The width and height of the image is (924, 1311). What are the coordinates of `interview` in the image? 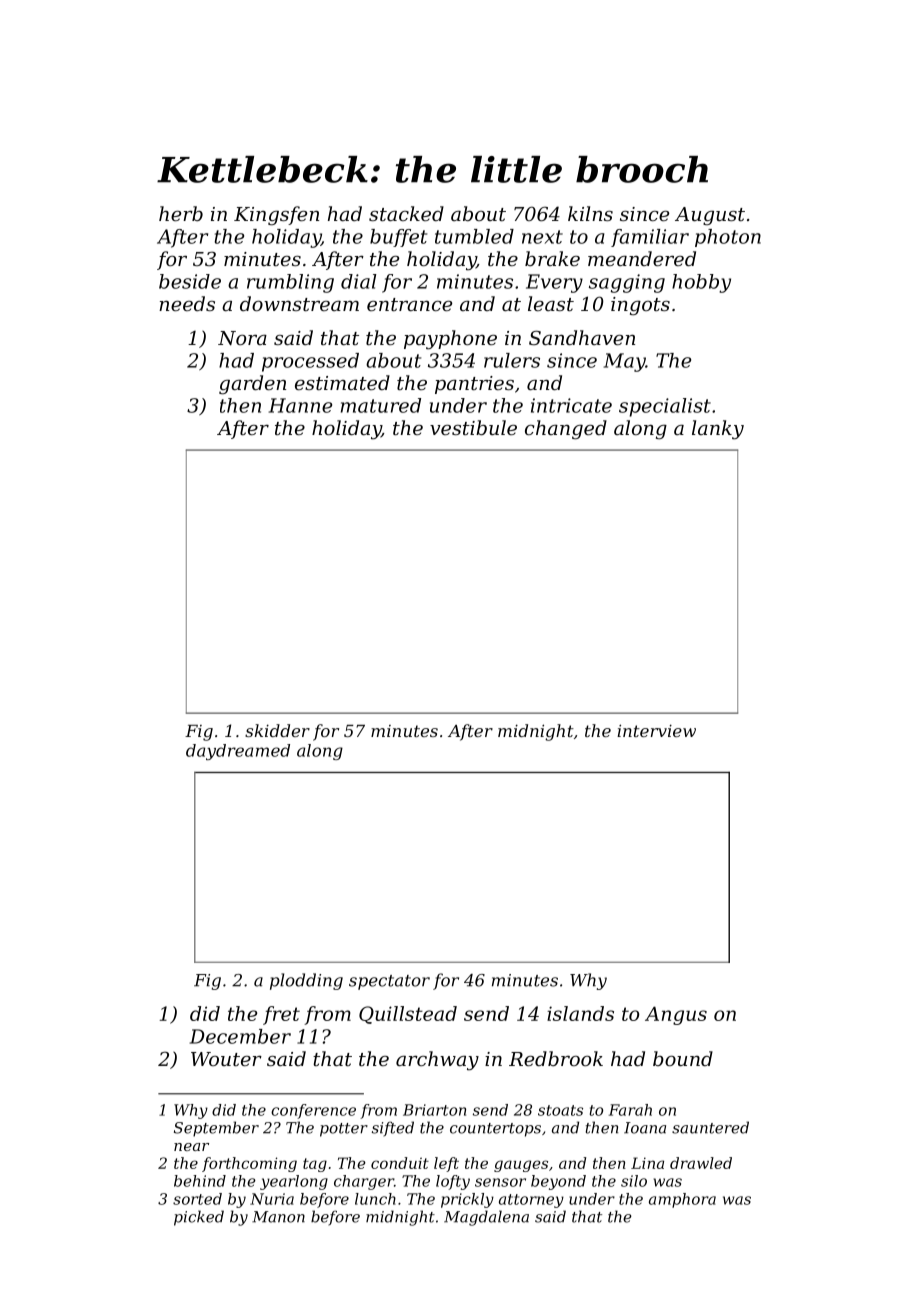 It's located at (656, 730).
